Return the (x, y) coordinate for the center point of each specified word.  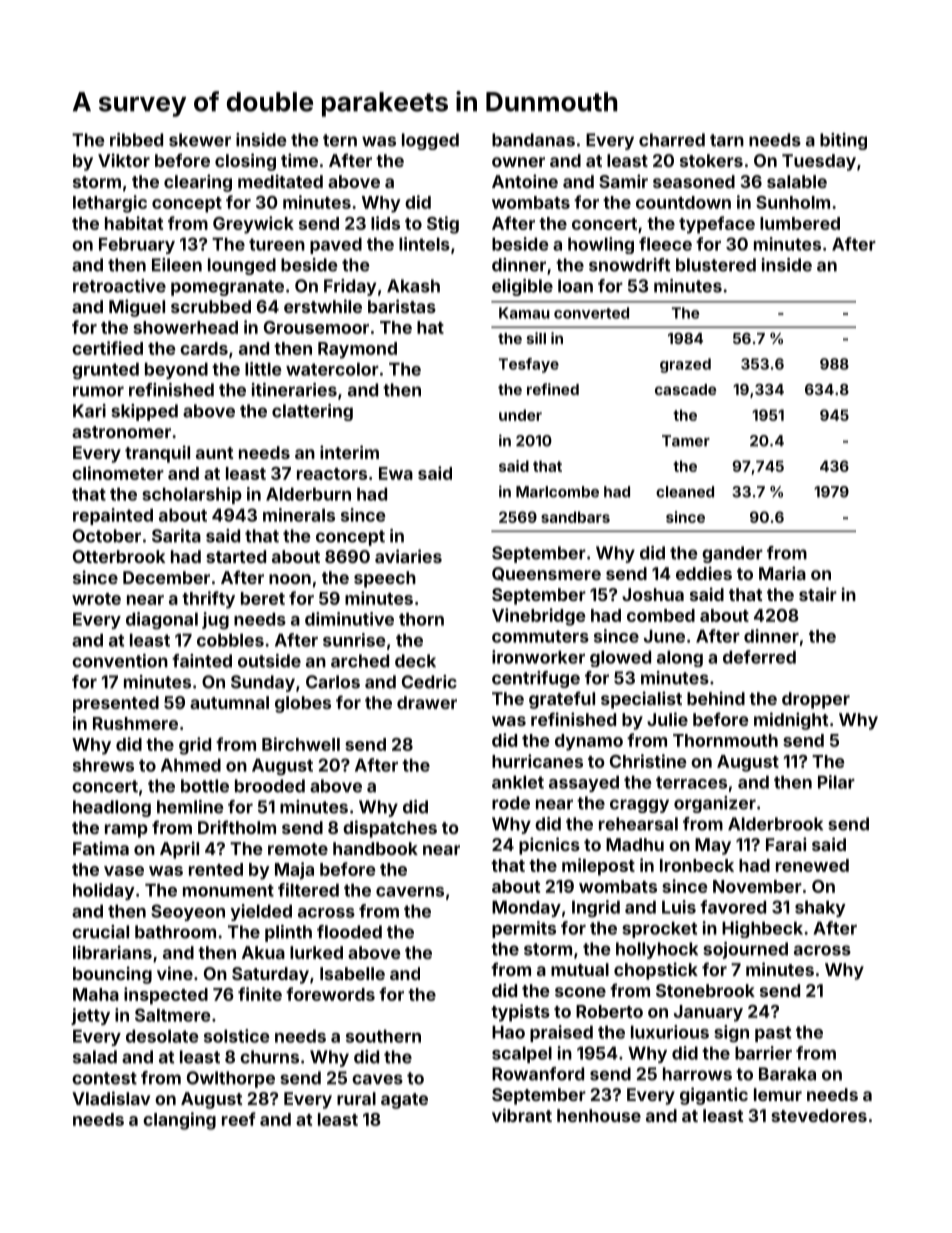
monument (228, 890)
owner (518, 162)
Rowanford (538, 1074)
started (236, 556)
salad (95, 1057)
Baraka (787, 1074)
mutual (580, 969)
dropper (816, 700)
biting (843, 141)
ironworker (538, 657)
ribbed (136, 140)
